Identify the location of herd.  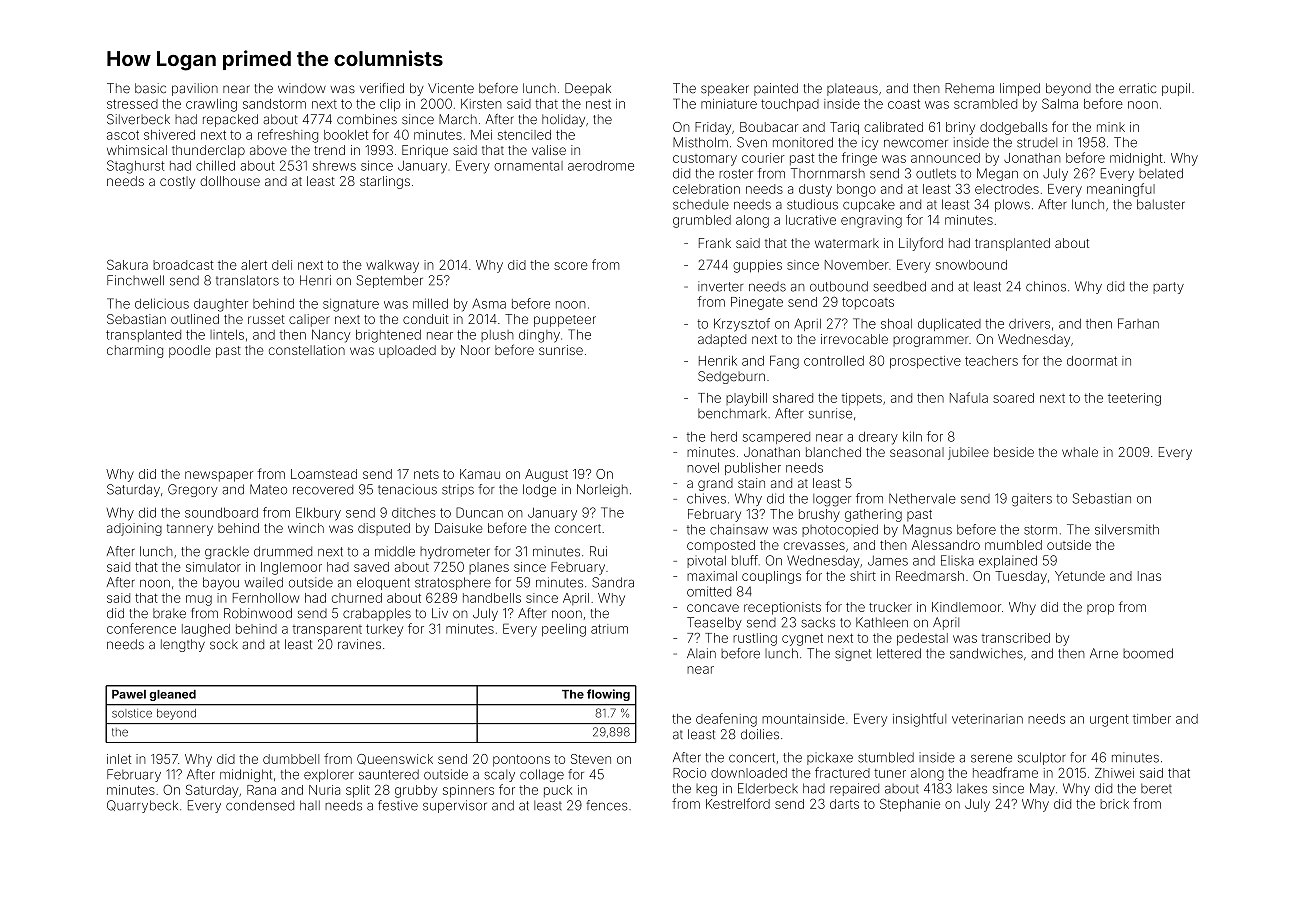
(724, 437).
